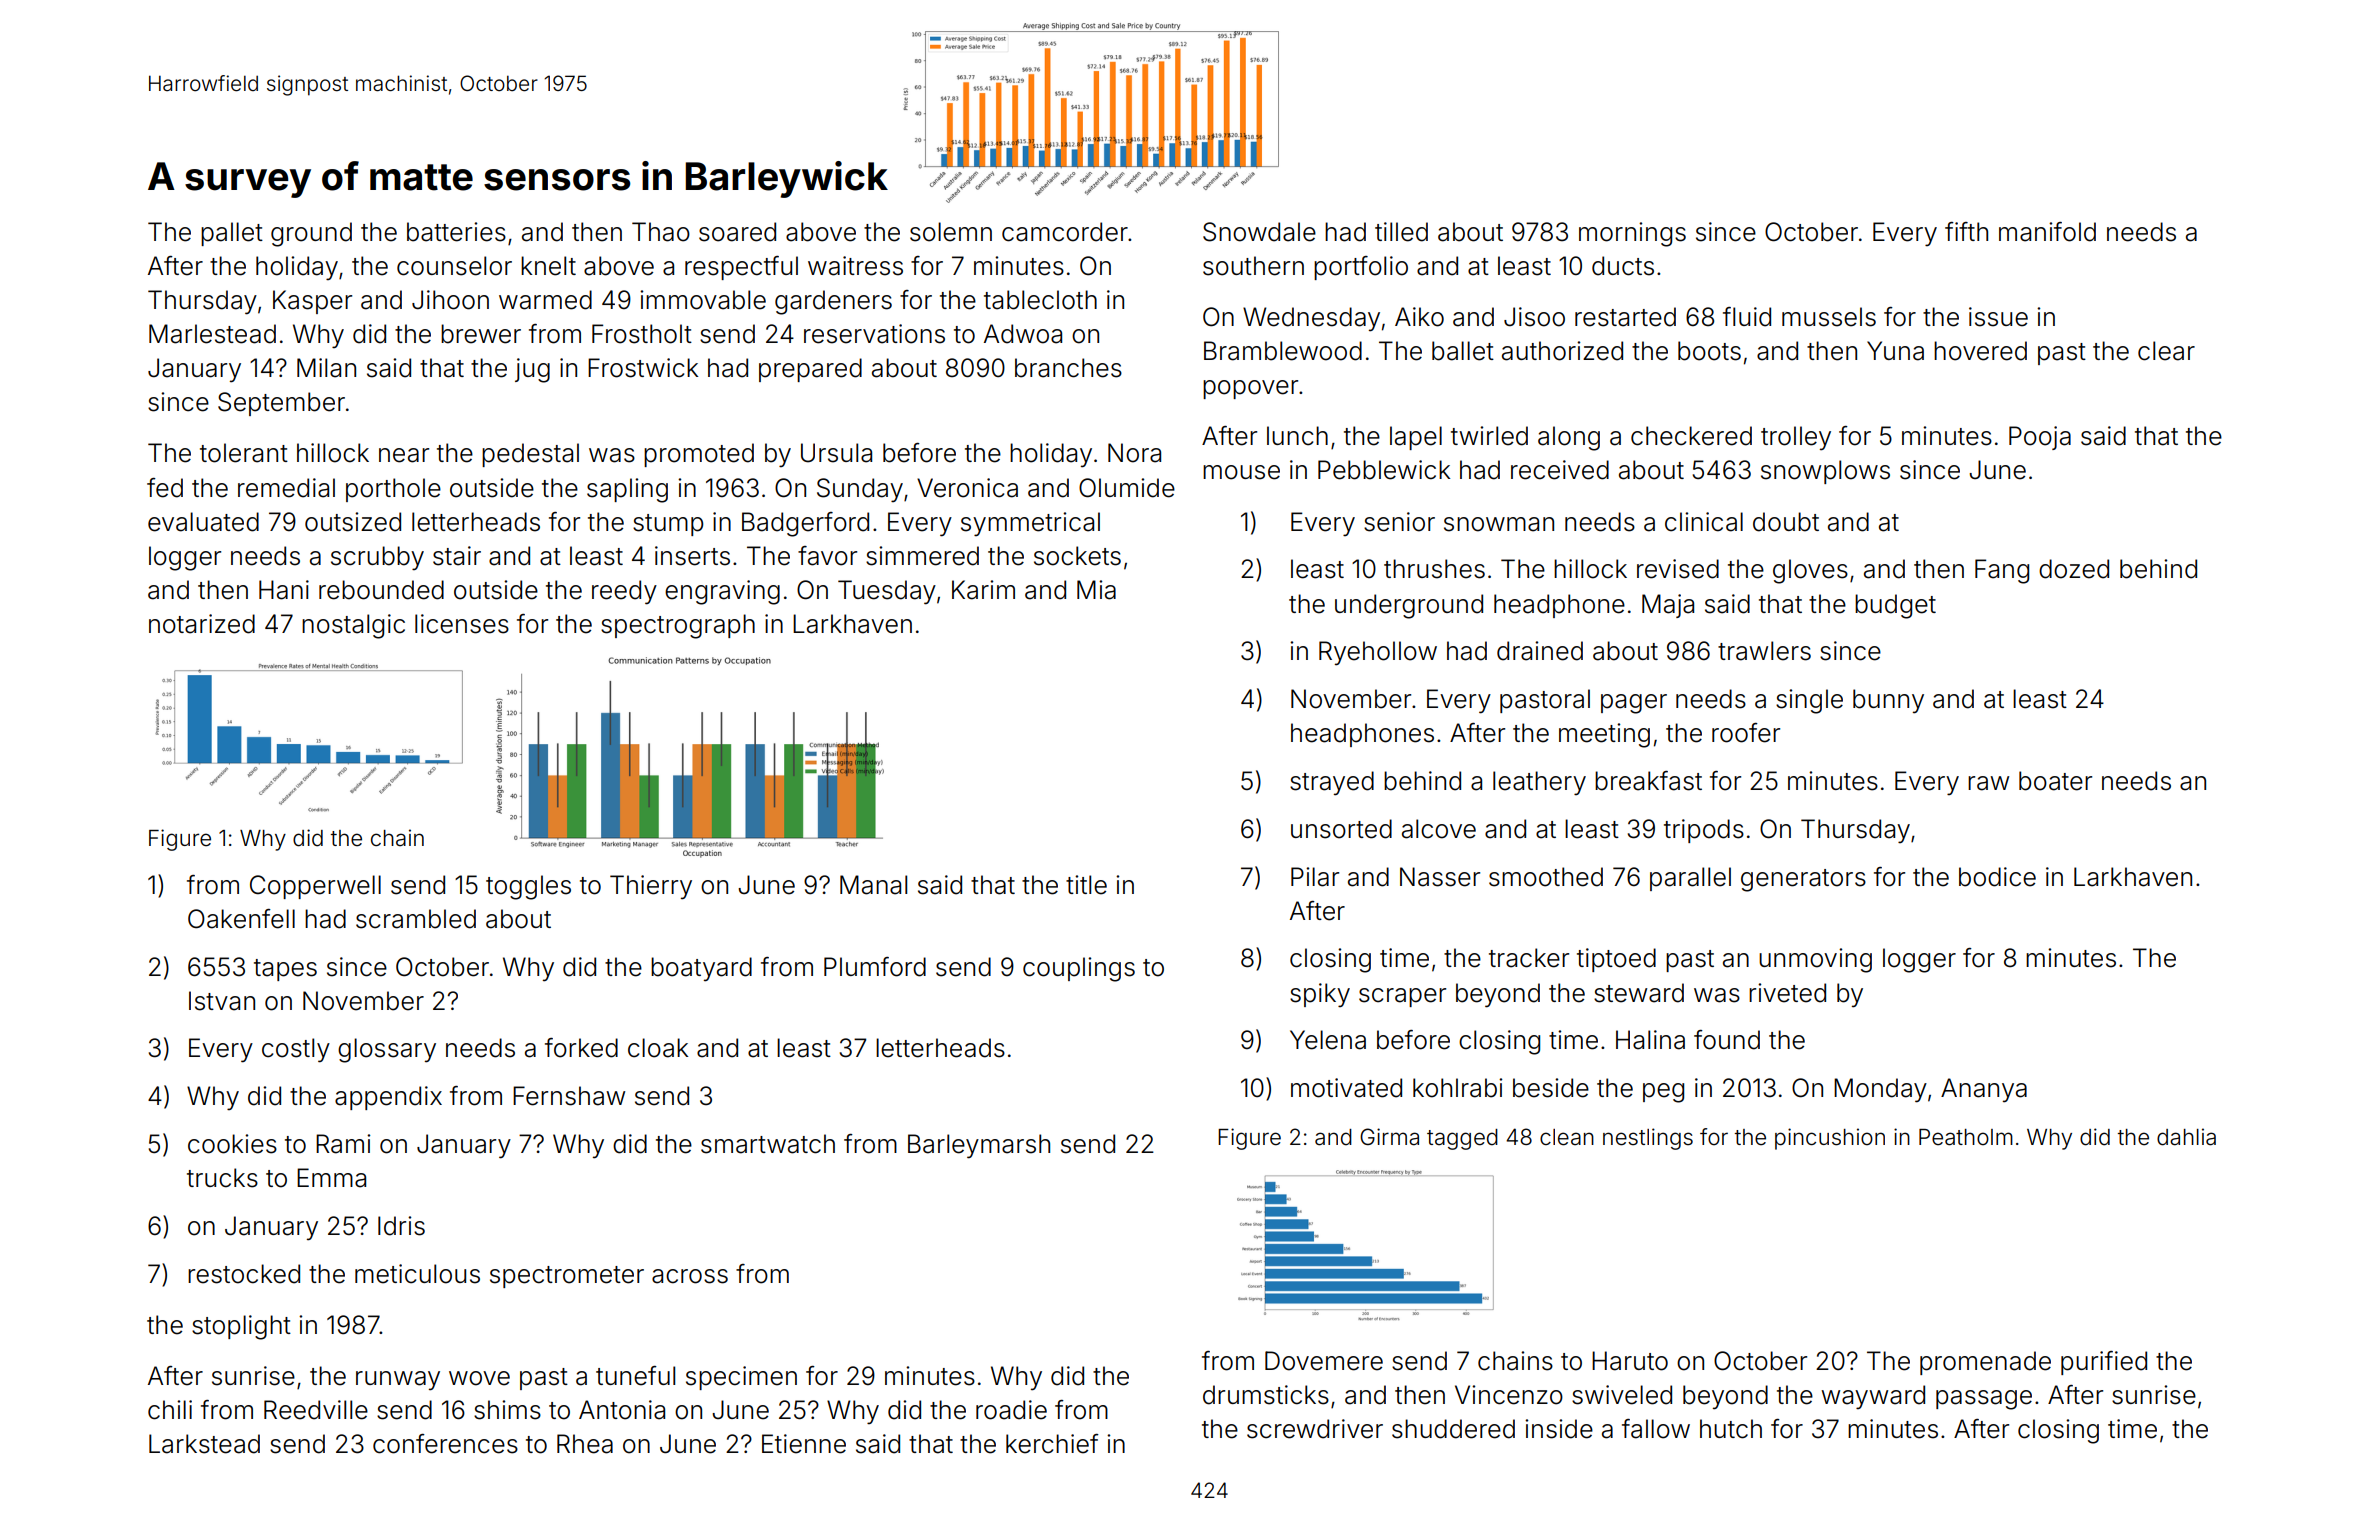 The height and width of the screenshot is (1540, 2380). What do you see at coordinates (204, 1444) in the screenshot?
I see `Larkstead` at bounding box center [204, 1444].
